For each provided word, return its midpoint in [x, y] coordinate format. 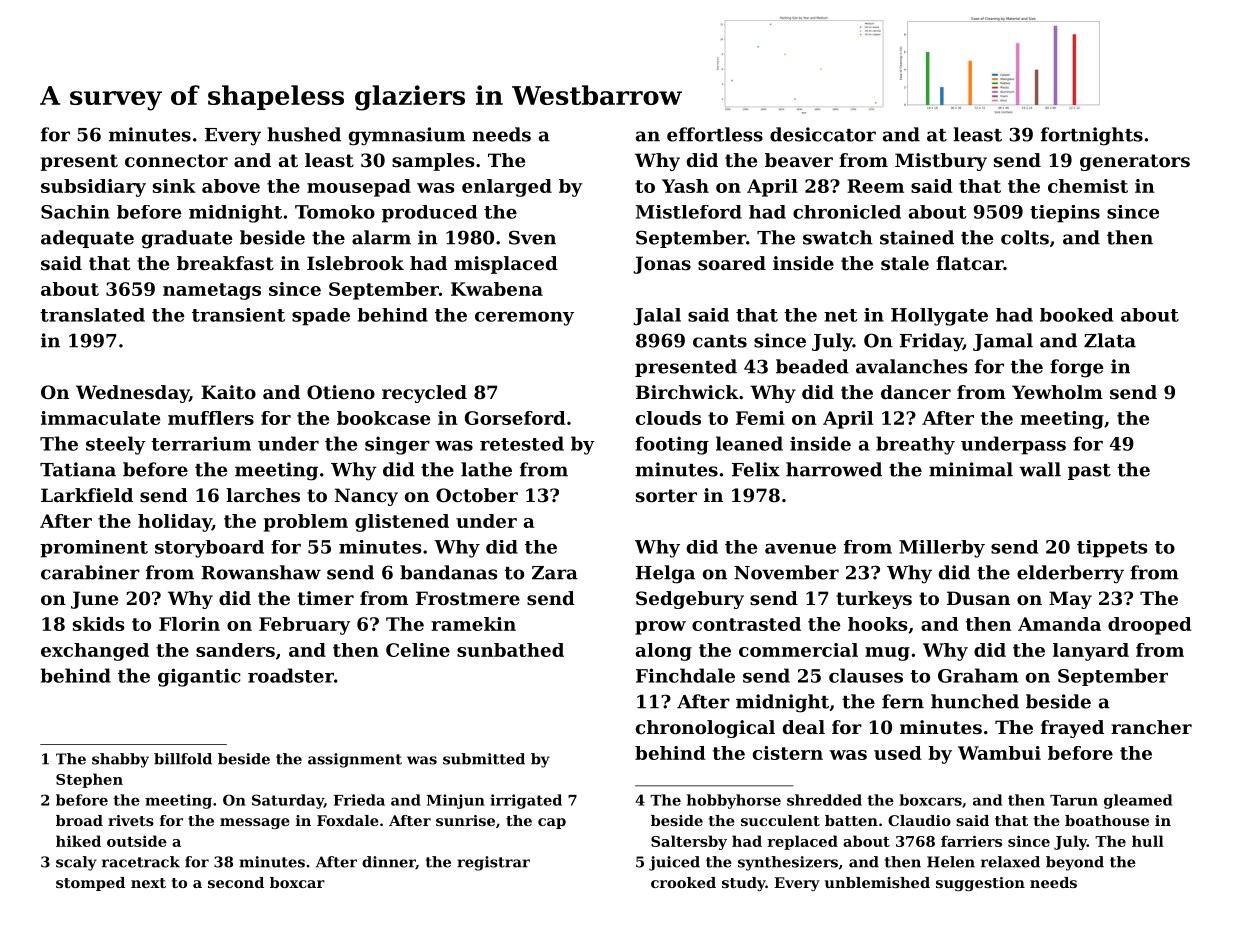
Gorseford [515, 418]
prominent [94, 549]
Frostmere [468, 598]
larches [263, 495]
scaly [76, 863]
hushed [304, 134]
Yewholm [1057, 392]
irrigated [526, 801]
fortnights [1092, 136]
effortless [715, 134]
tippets [1112, 549]
